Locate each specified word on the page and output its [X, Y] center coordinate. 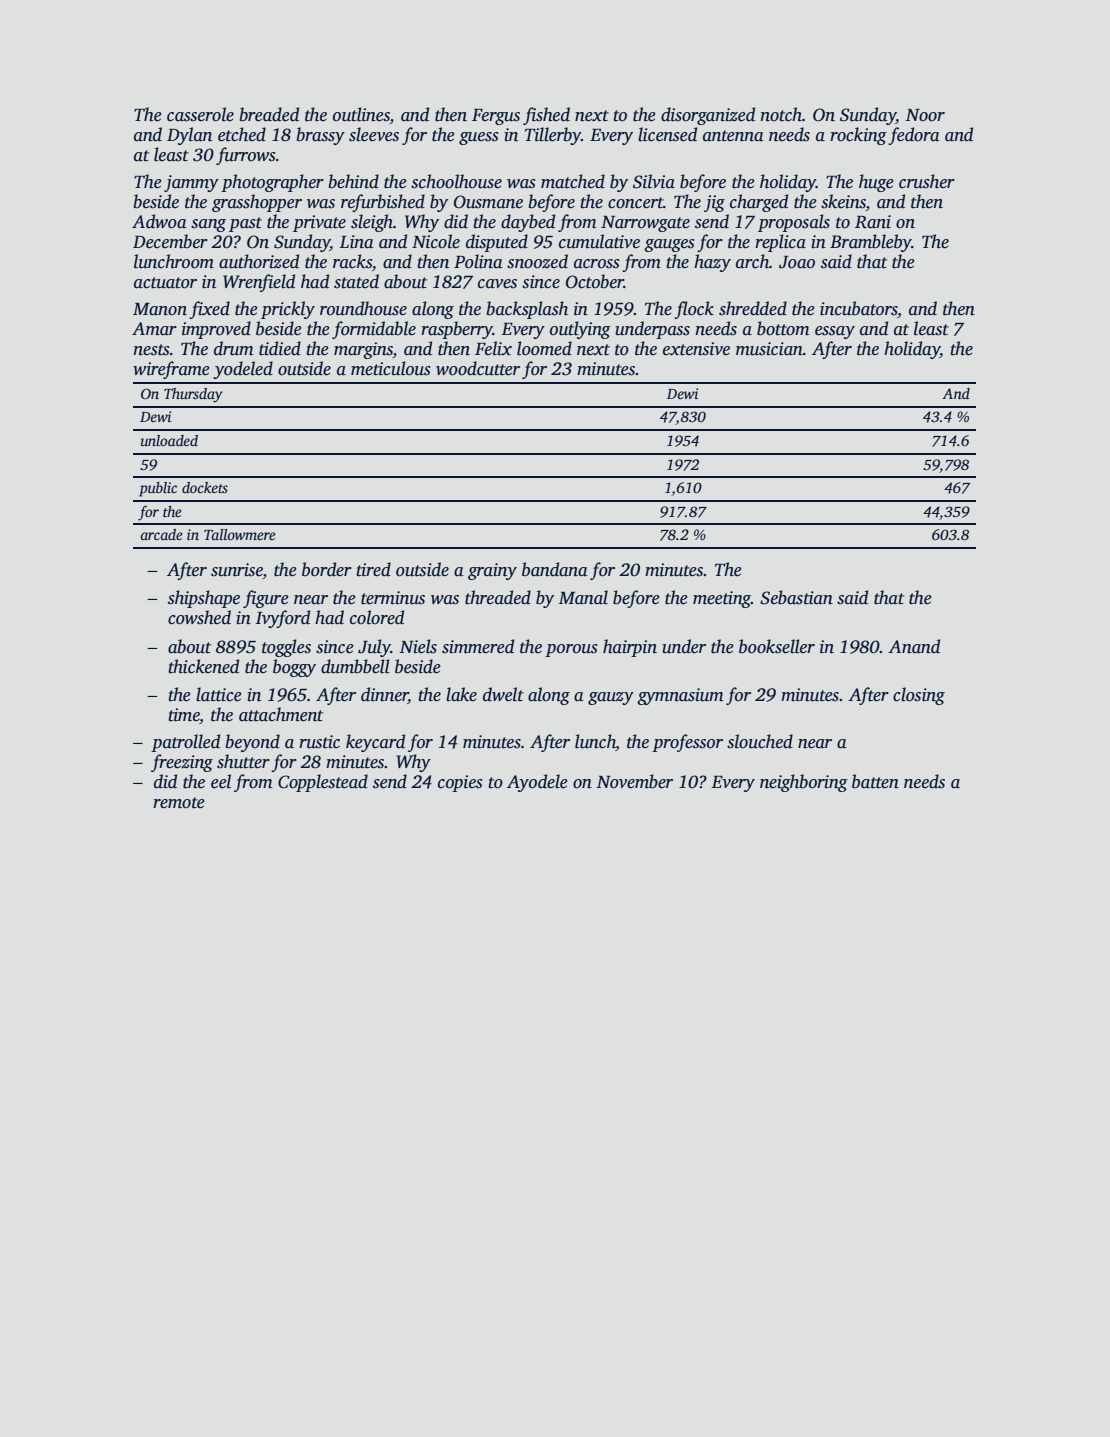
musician [769, 349]
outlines [361, 115]
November [634, 781]
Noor [925, 115]
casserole [200, 114]
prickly [288, 310]
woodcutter [478, 368]
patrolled [185, 743]
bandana [555, 569]
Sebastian [796, 597]
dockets [205, 487]
